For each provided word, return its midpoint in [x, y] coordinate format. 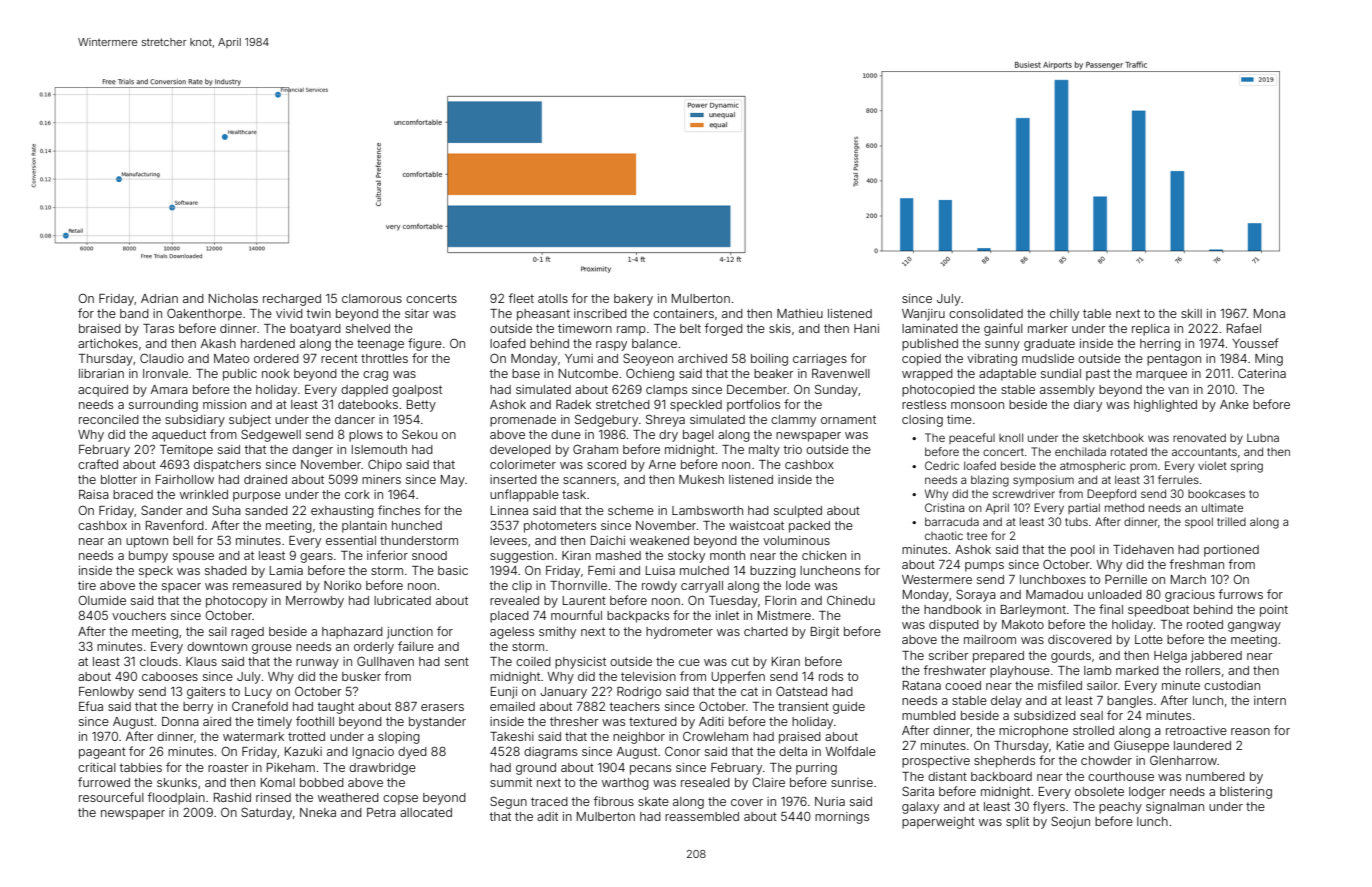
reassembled [702, 816]
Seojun [1070, 822]
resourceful [111, 797]
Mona [1269, 313]
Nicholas [233, 298]
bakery [633, 300]
